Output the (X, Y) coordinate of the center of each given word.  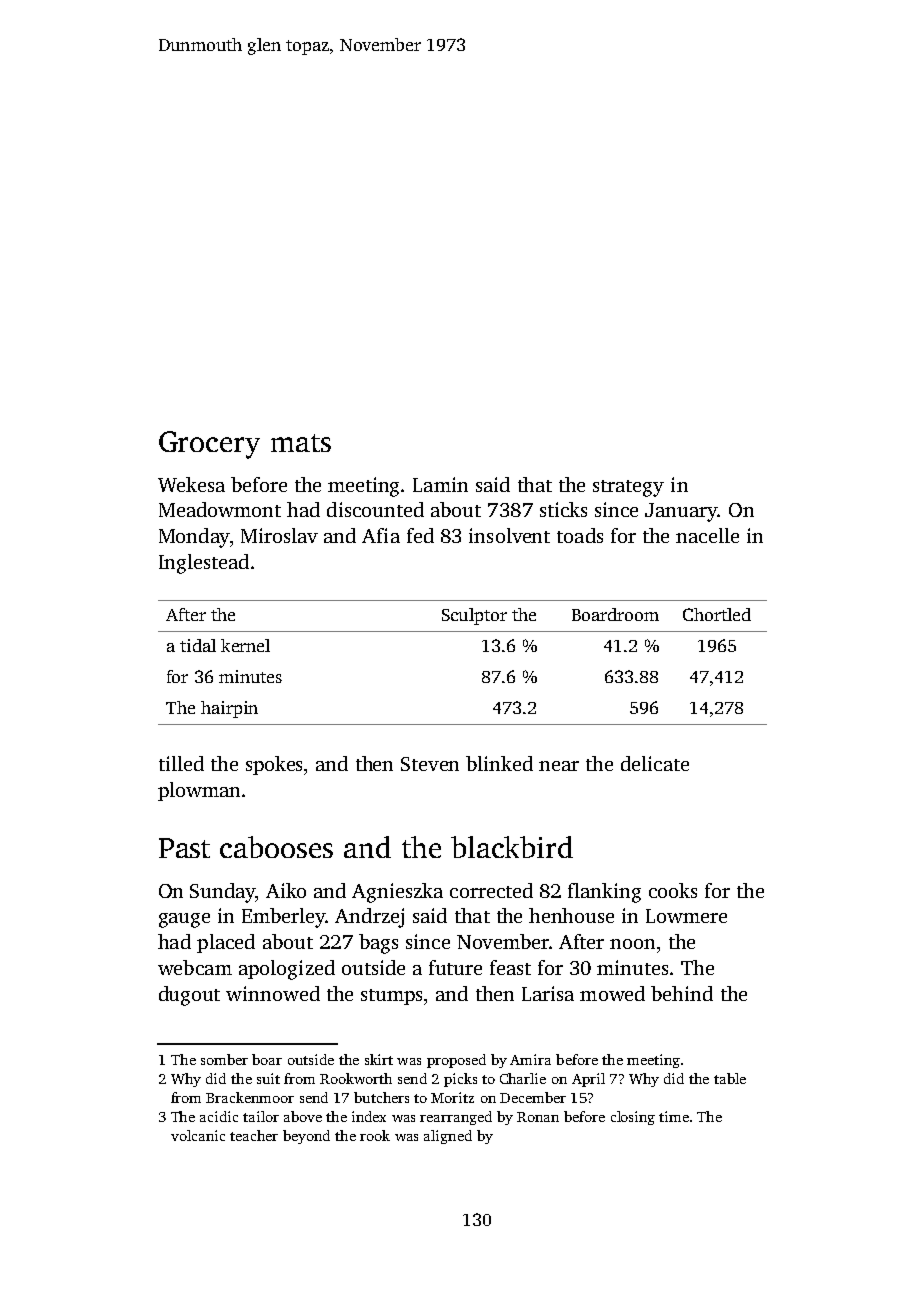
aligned (448, 1137)
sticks (563, 509)
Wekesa (191, 484)
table (730, 1078)
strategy (628, 488)
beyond (306, 1137)
